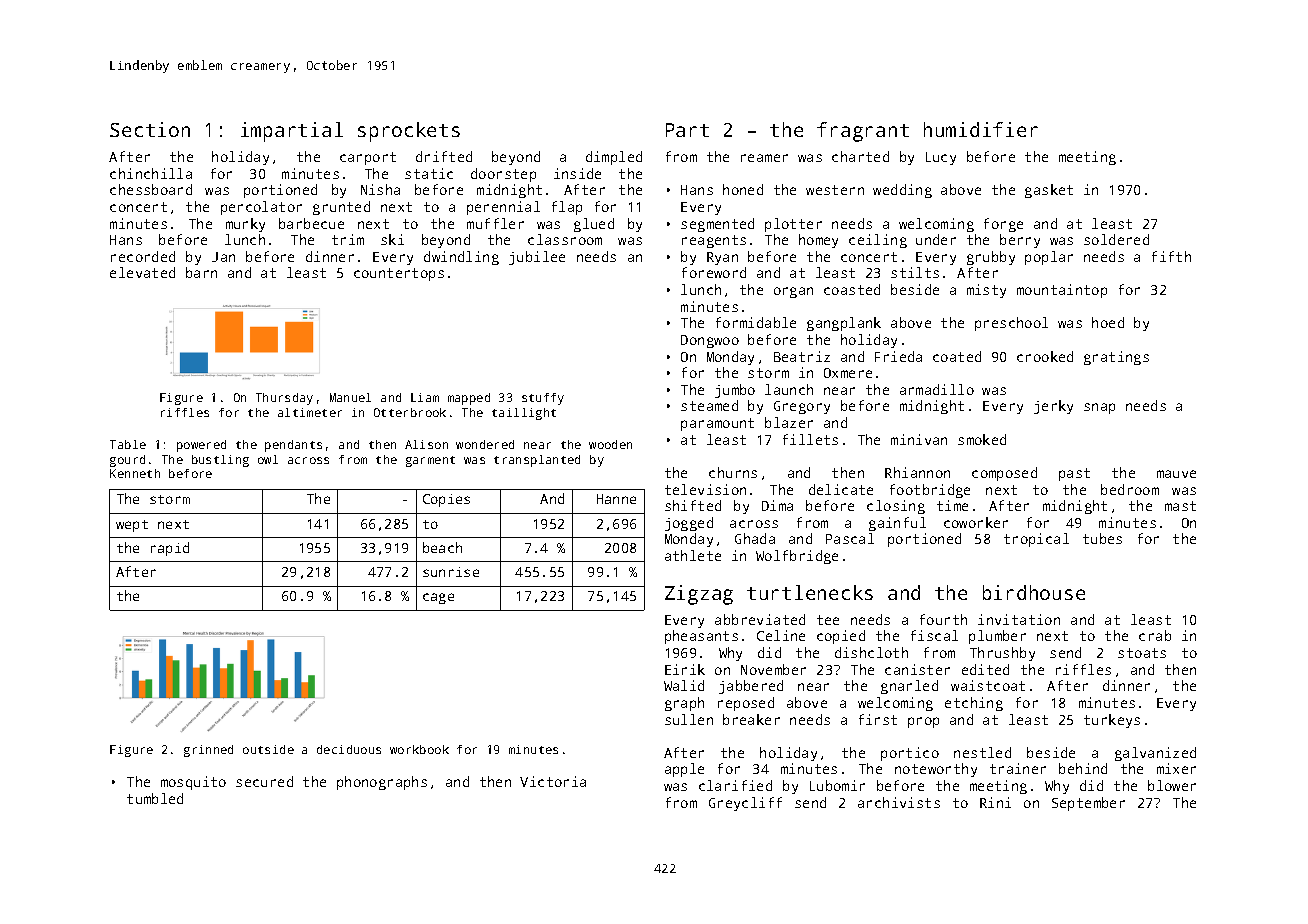 The image size is (1308, 924). I want to click on crooked, so click(1045, 356).
